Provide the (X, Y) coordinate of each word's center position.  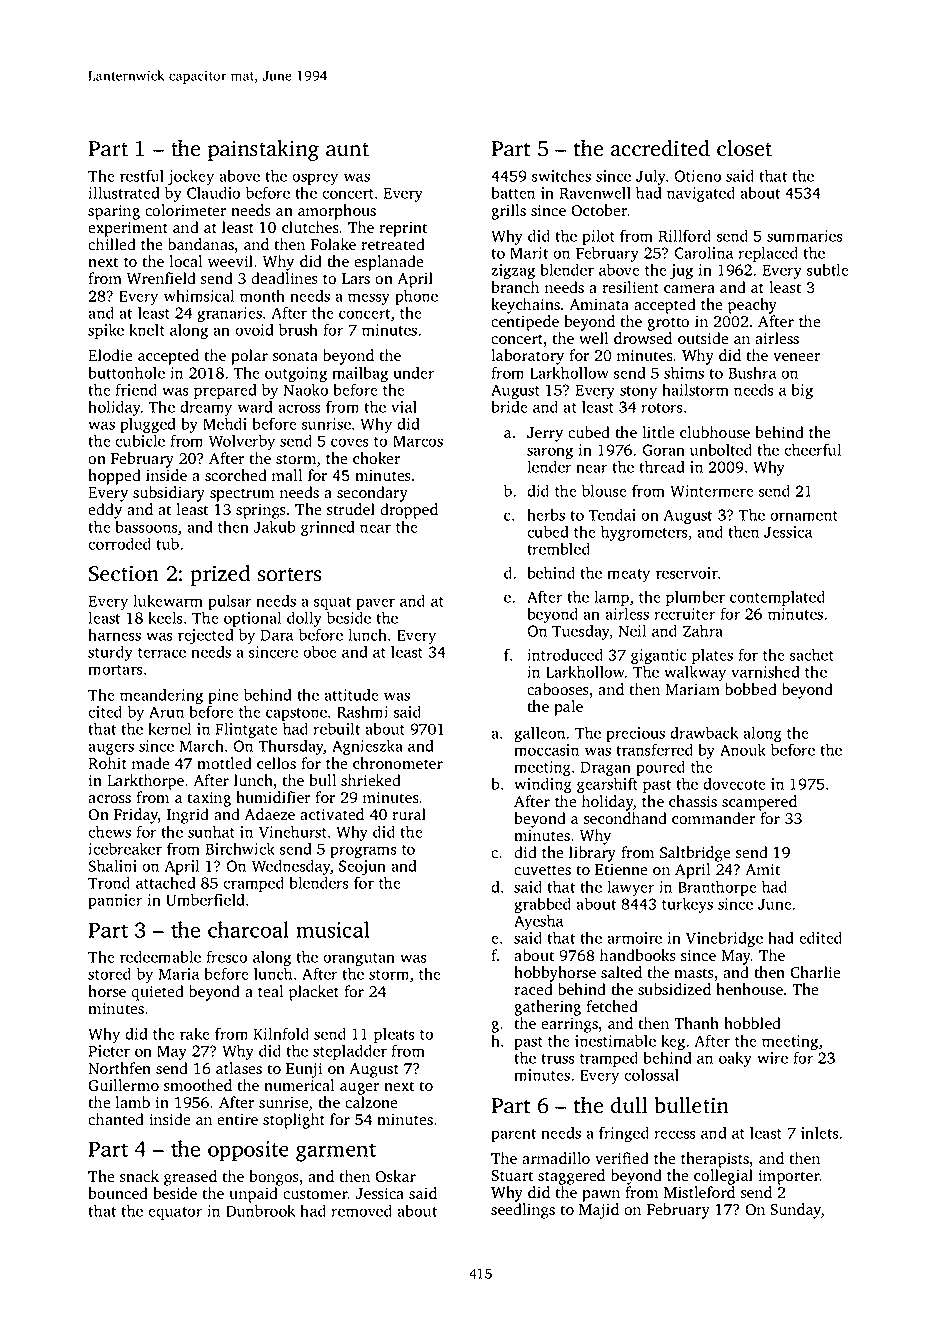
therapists (715, 1160)
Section (124, 573)
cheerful (812, 449)
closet (744, 148)
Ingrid (188, 816)
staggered (571, 1177)
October (599, 210)
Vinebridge (724, 939)
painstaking (263, 150)
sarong (550, 453)
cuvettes (542, 870)
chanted (116, 1119)
